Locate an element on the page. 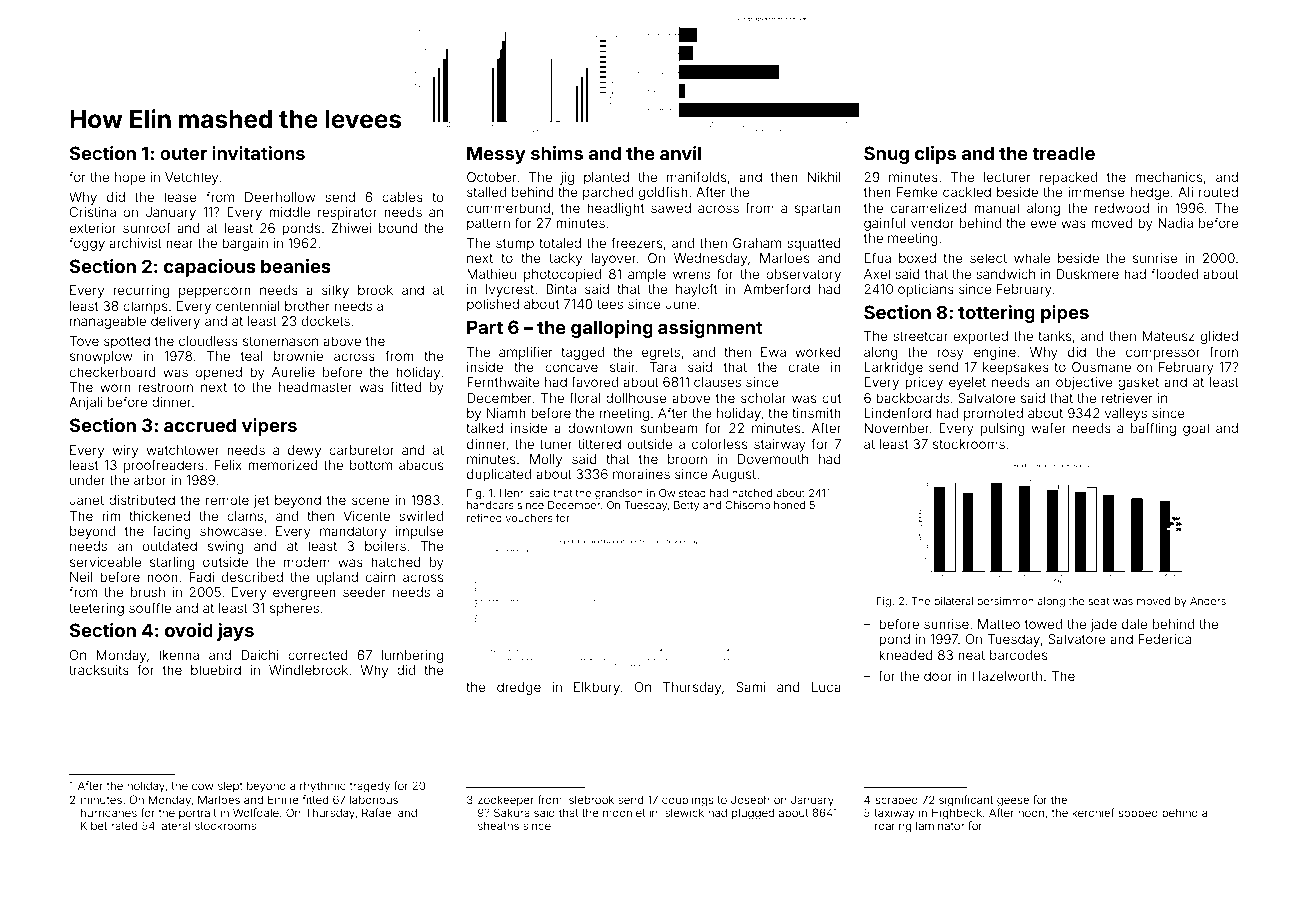 The height and width of the document is (924, 1308). scraped is located at coordinates (897, 801).
